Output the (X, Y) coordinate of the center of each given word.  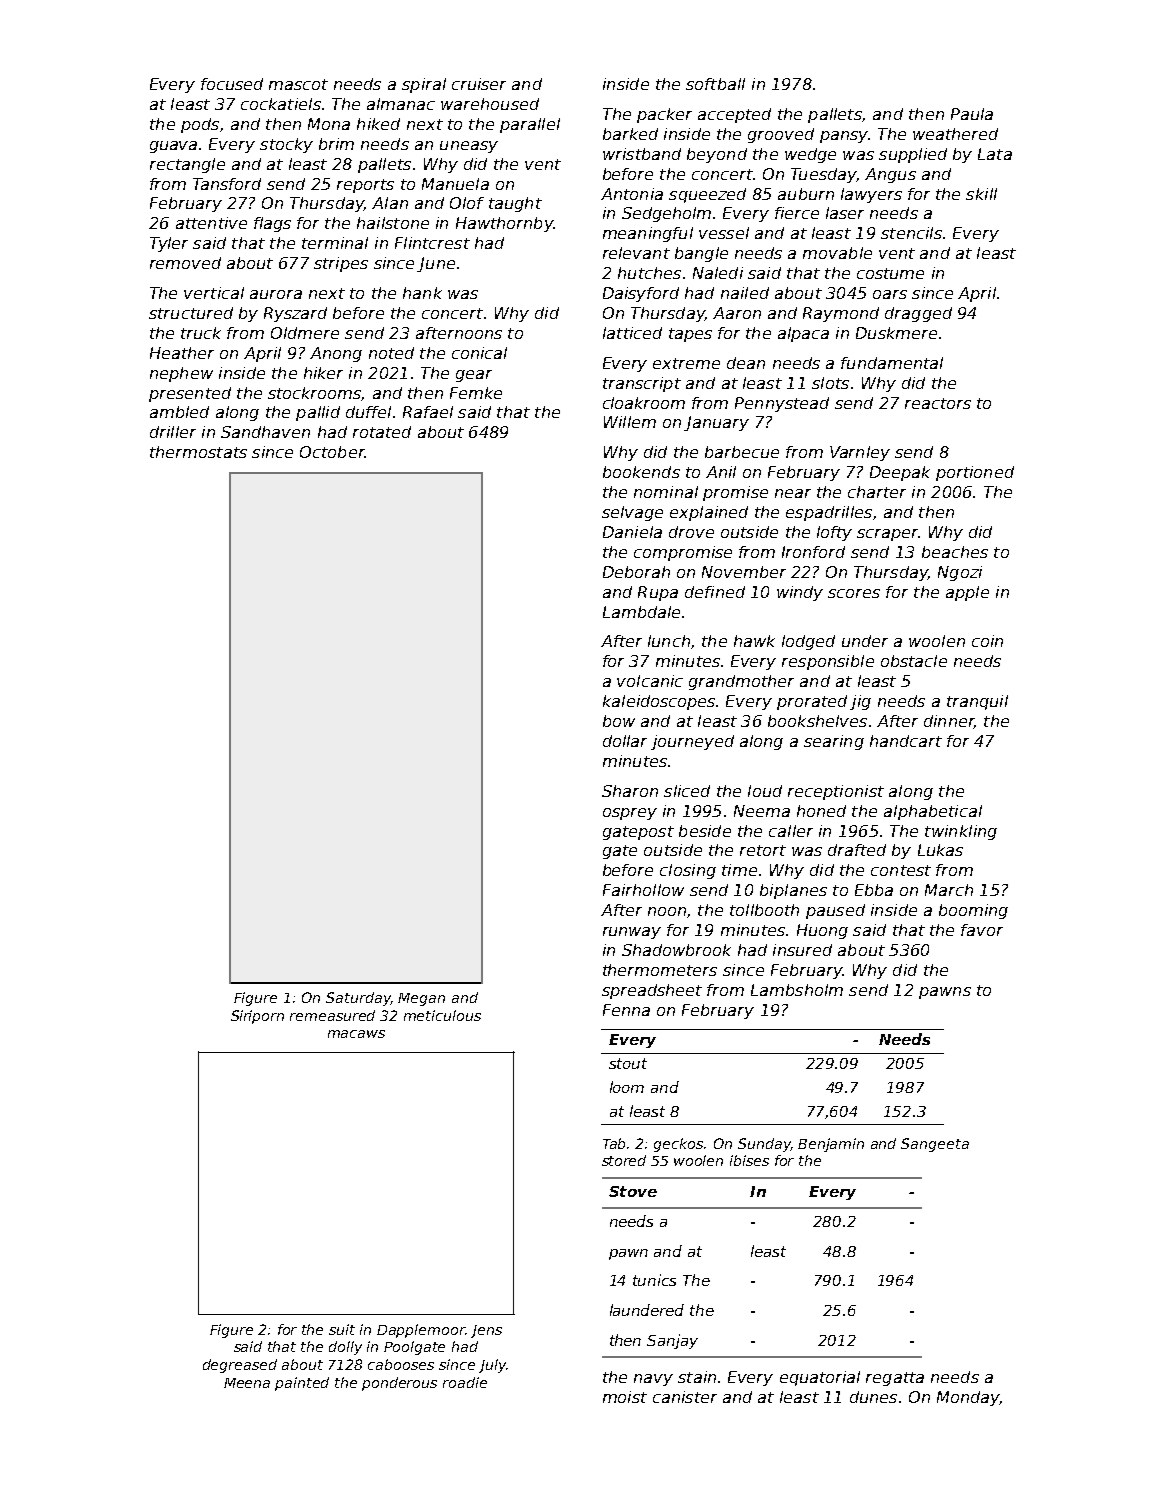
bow (619, 721)
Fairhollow (643, 890)
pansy (844, 137)
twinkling (961, 832)
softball (715, 84)
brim (336, 144)
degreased (240, 1366)
